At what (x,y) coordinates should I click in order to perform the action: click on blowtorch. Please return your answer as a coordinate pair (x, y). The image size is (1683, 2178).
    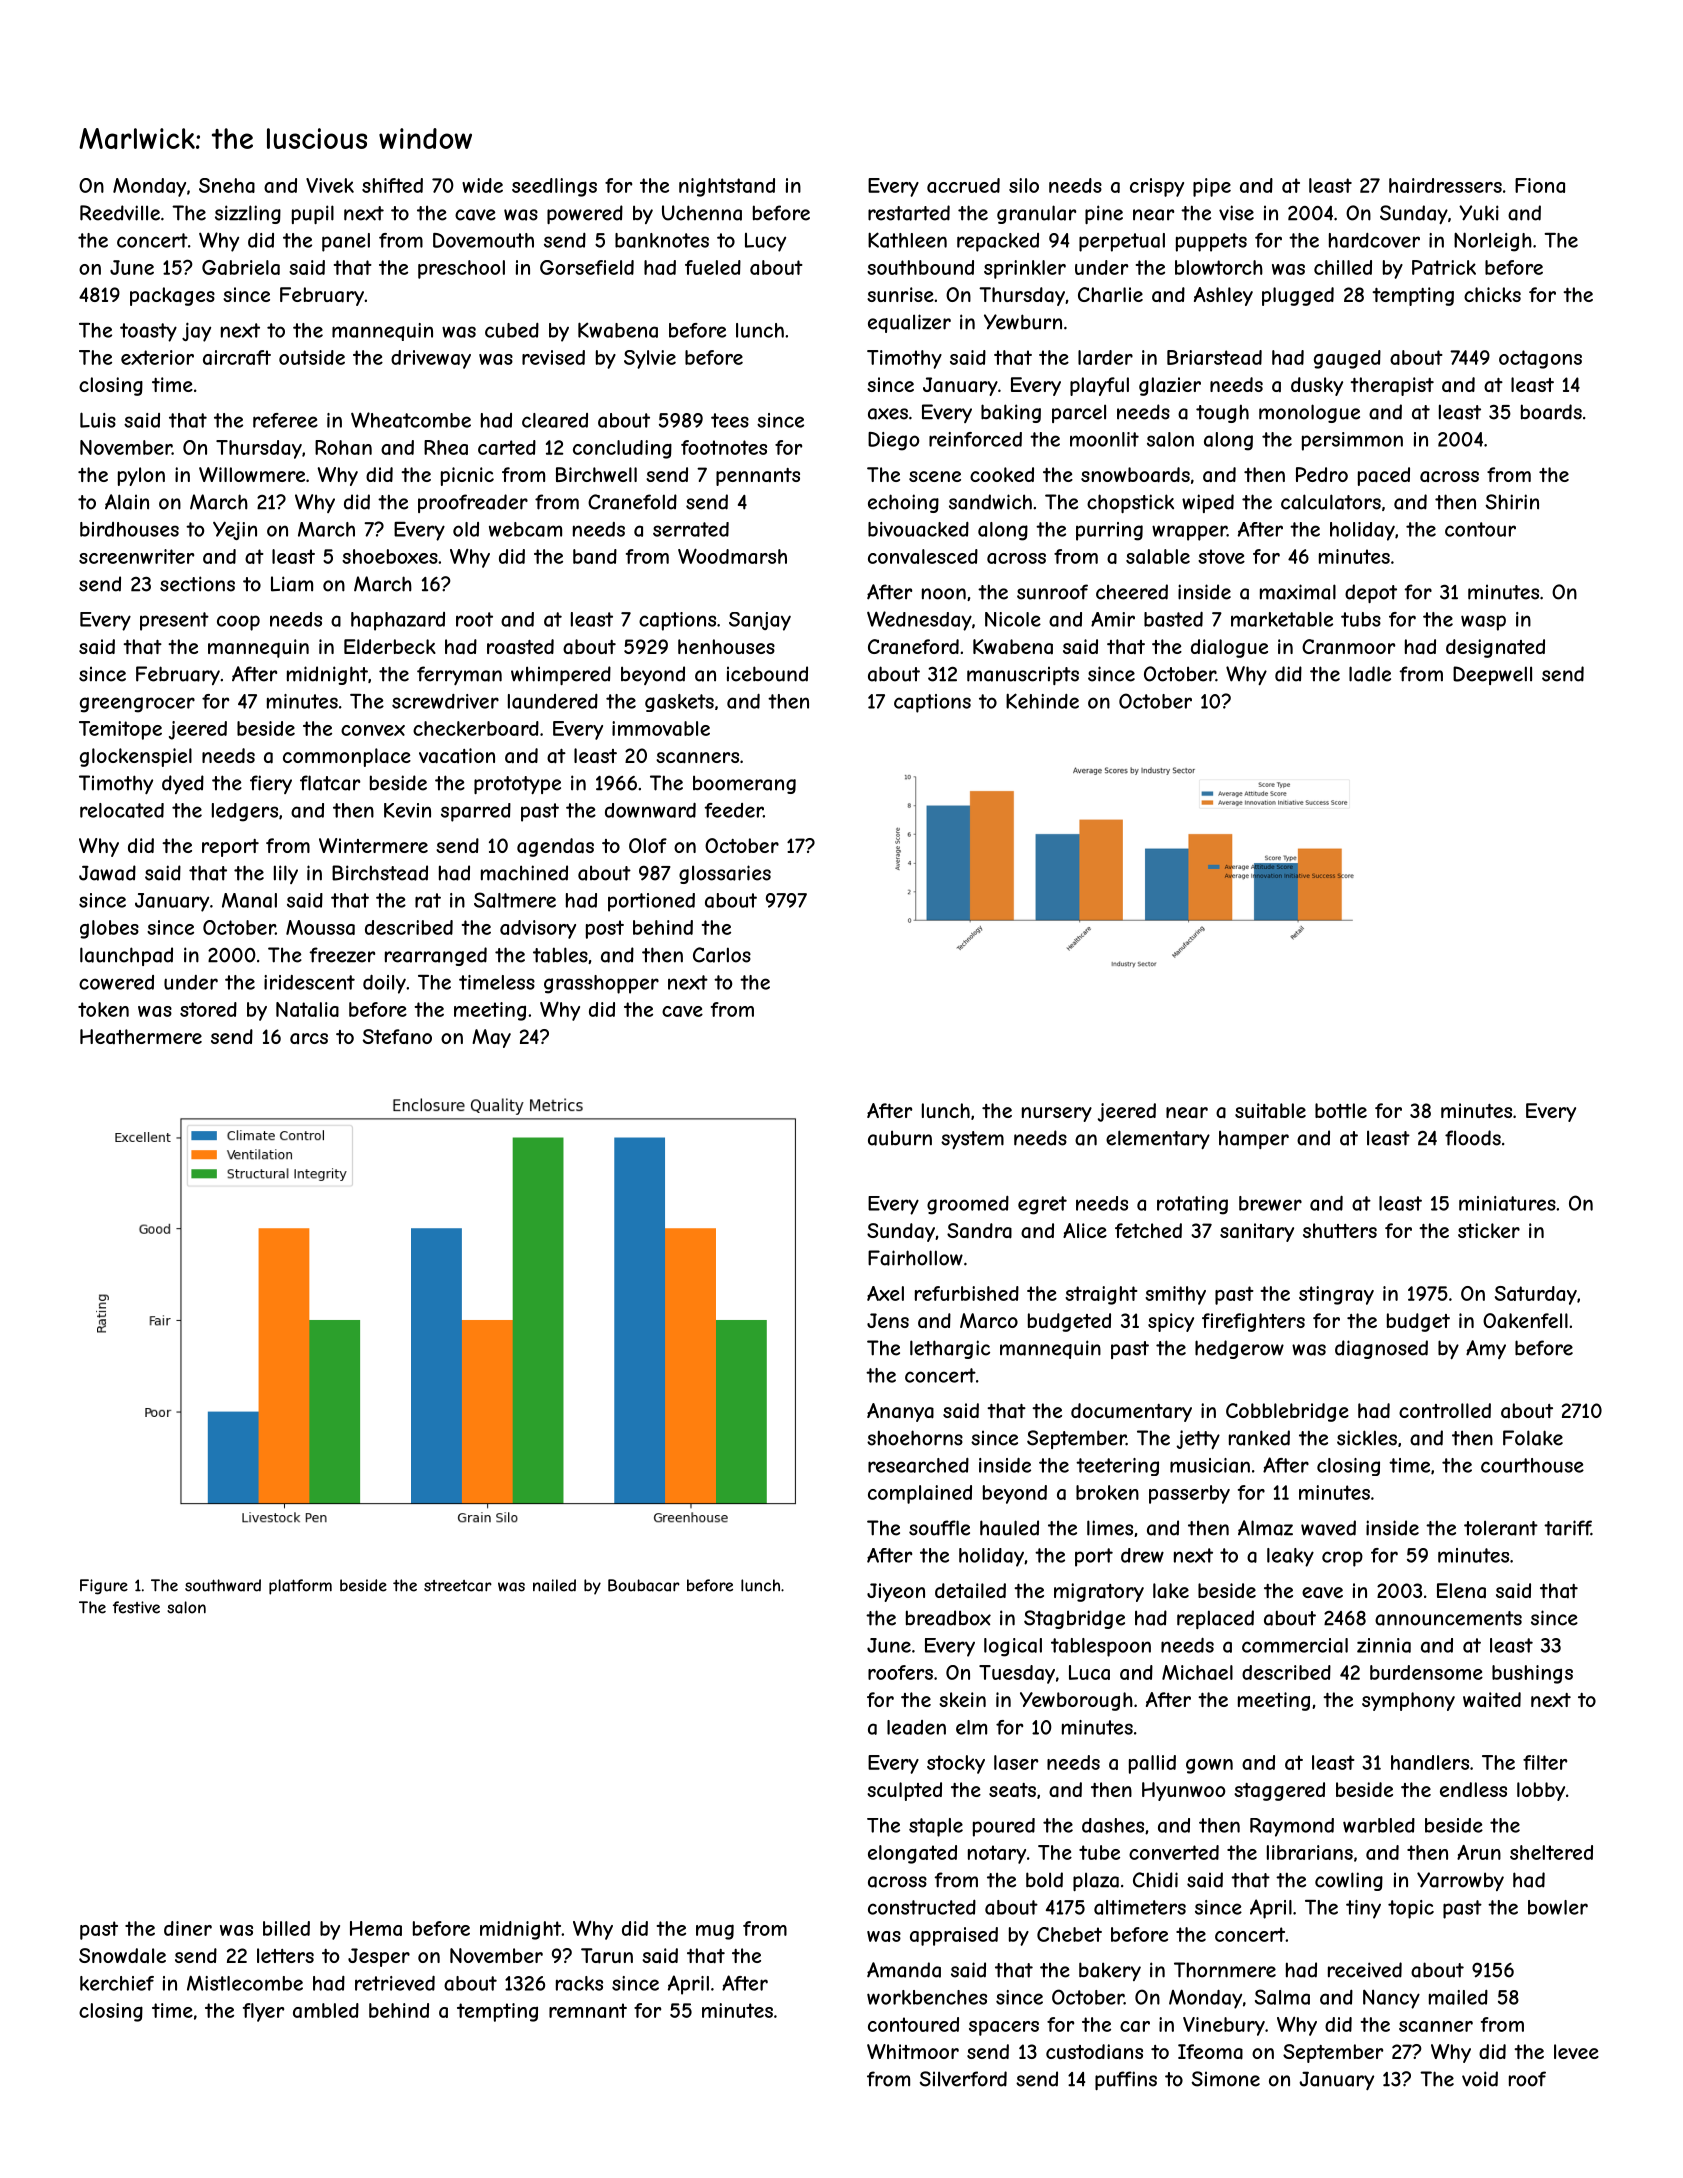
    Looking at the image, I should click on (1219, 267).
